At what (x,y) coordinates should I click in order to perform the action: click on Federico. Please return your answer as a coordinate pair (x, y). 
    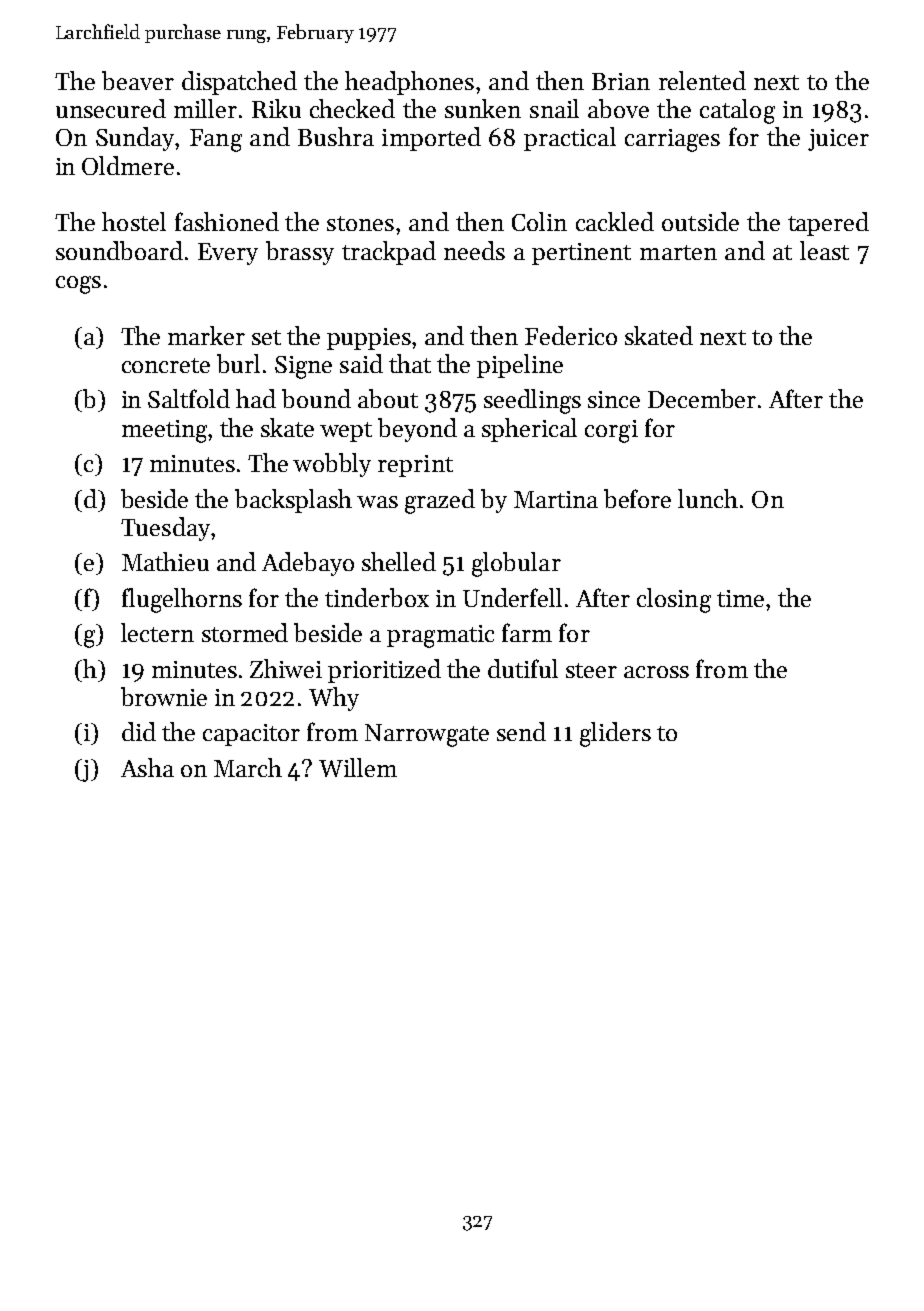
    Looking at the image, I should click on (571, 335).
